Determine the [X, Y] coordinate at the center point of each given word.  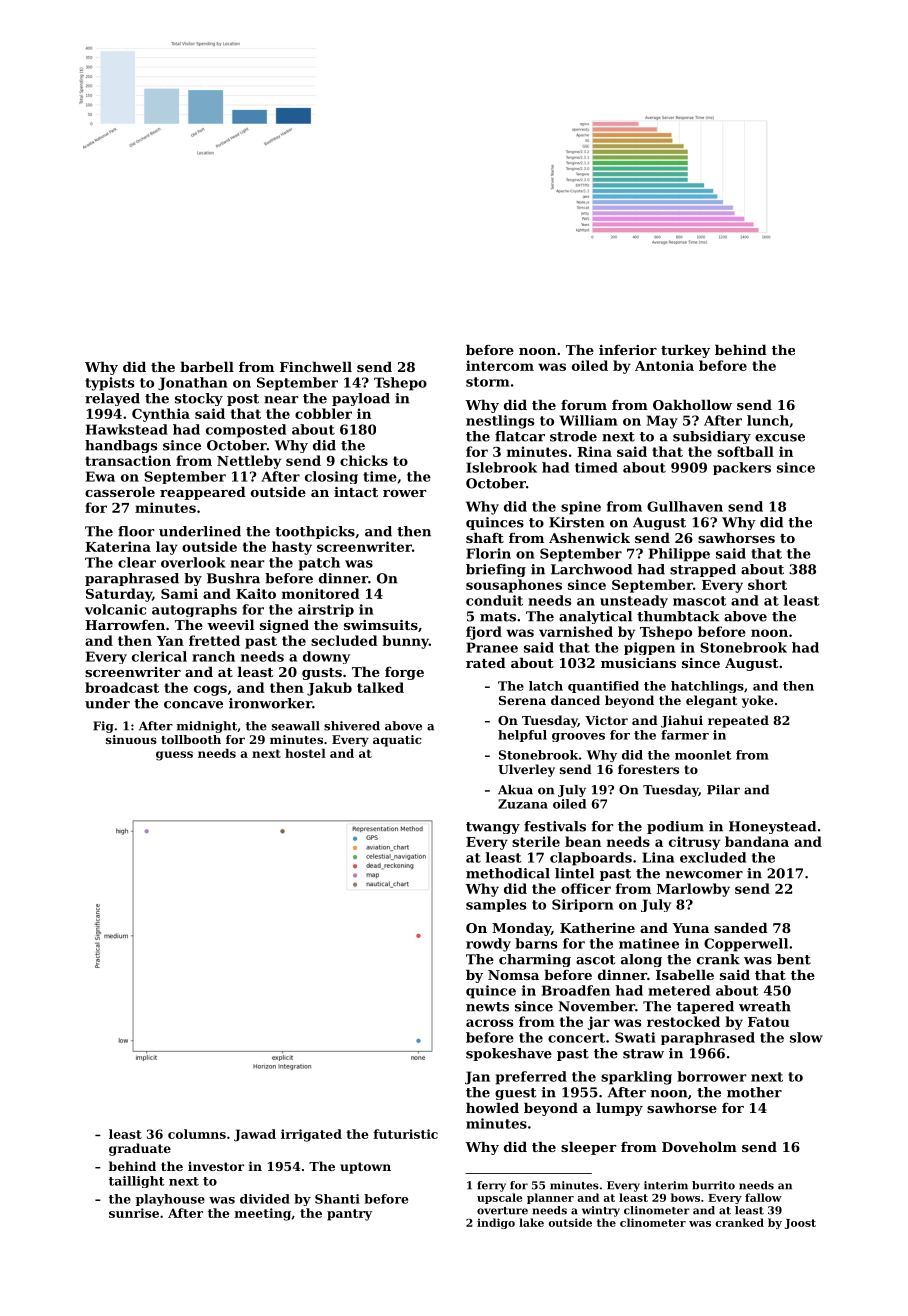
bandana [757, 841]
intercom [500, 365]
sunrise [134, 1213]
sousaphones [514, 586]
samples [496, 905]
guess [174, 756]
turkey [685, 351]
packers [742, 468]
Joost [800, 1224]
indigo [496, 1223]
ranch [213, 656]
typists [109, 384]
